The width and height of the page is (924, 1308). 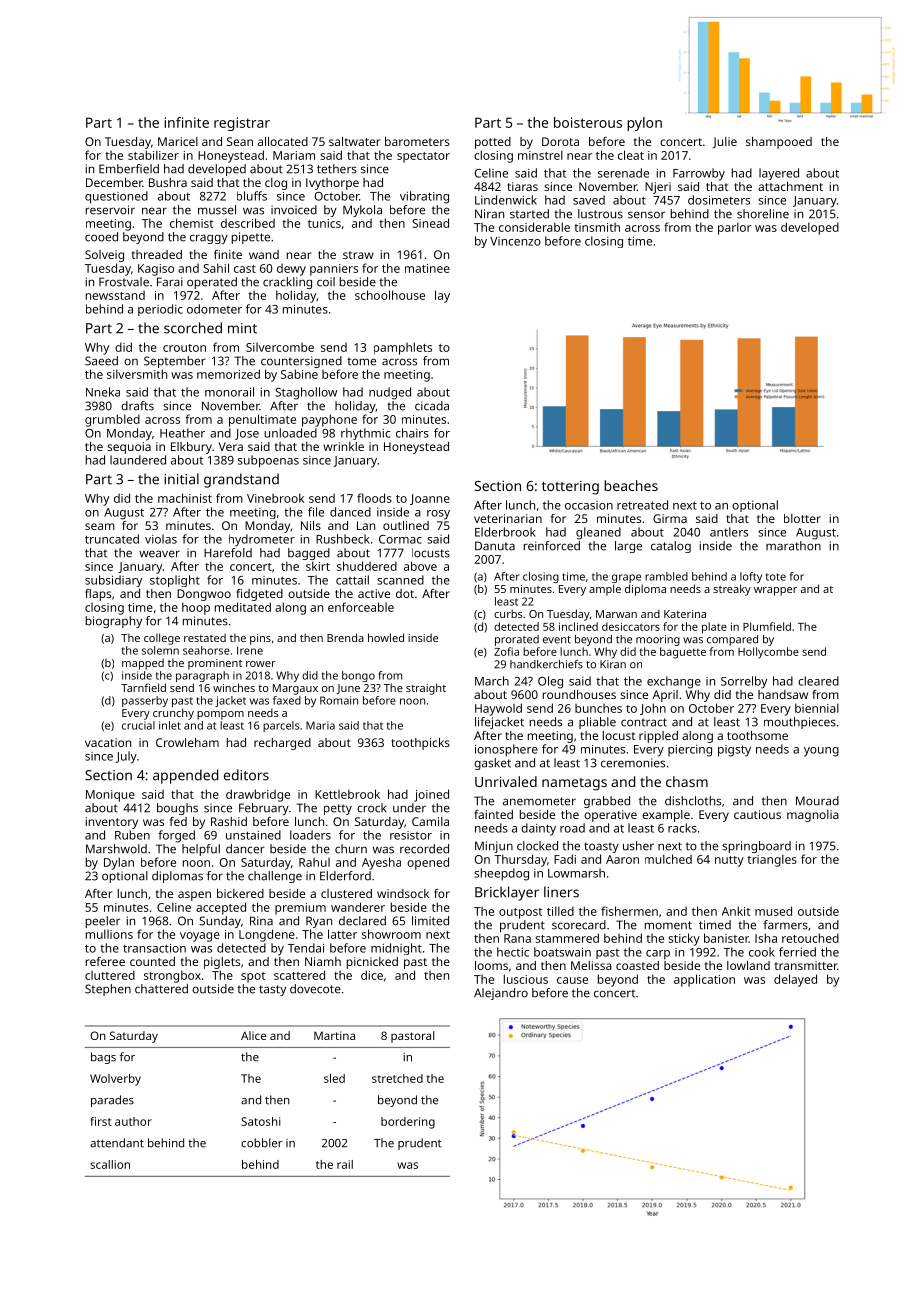 I want to click on pylon, so click(x=644, y=124).
